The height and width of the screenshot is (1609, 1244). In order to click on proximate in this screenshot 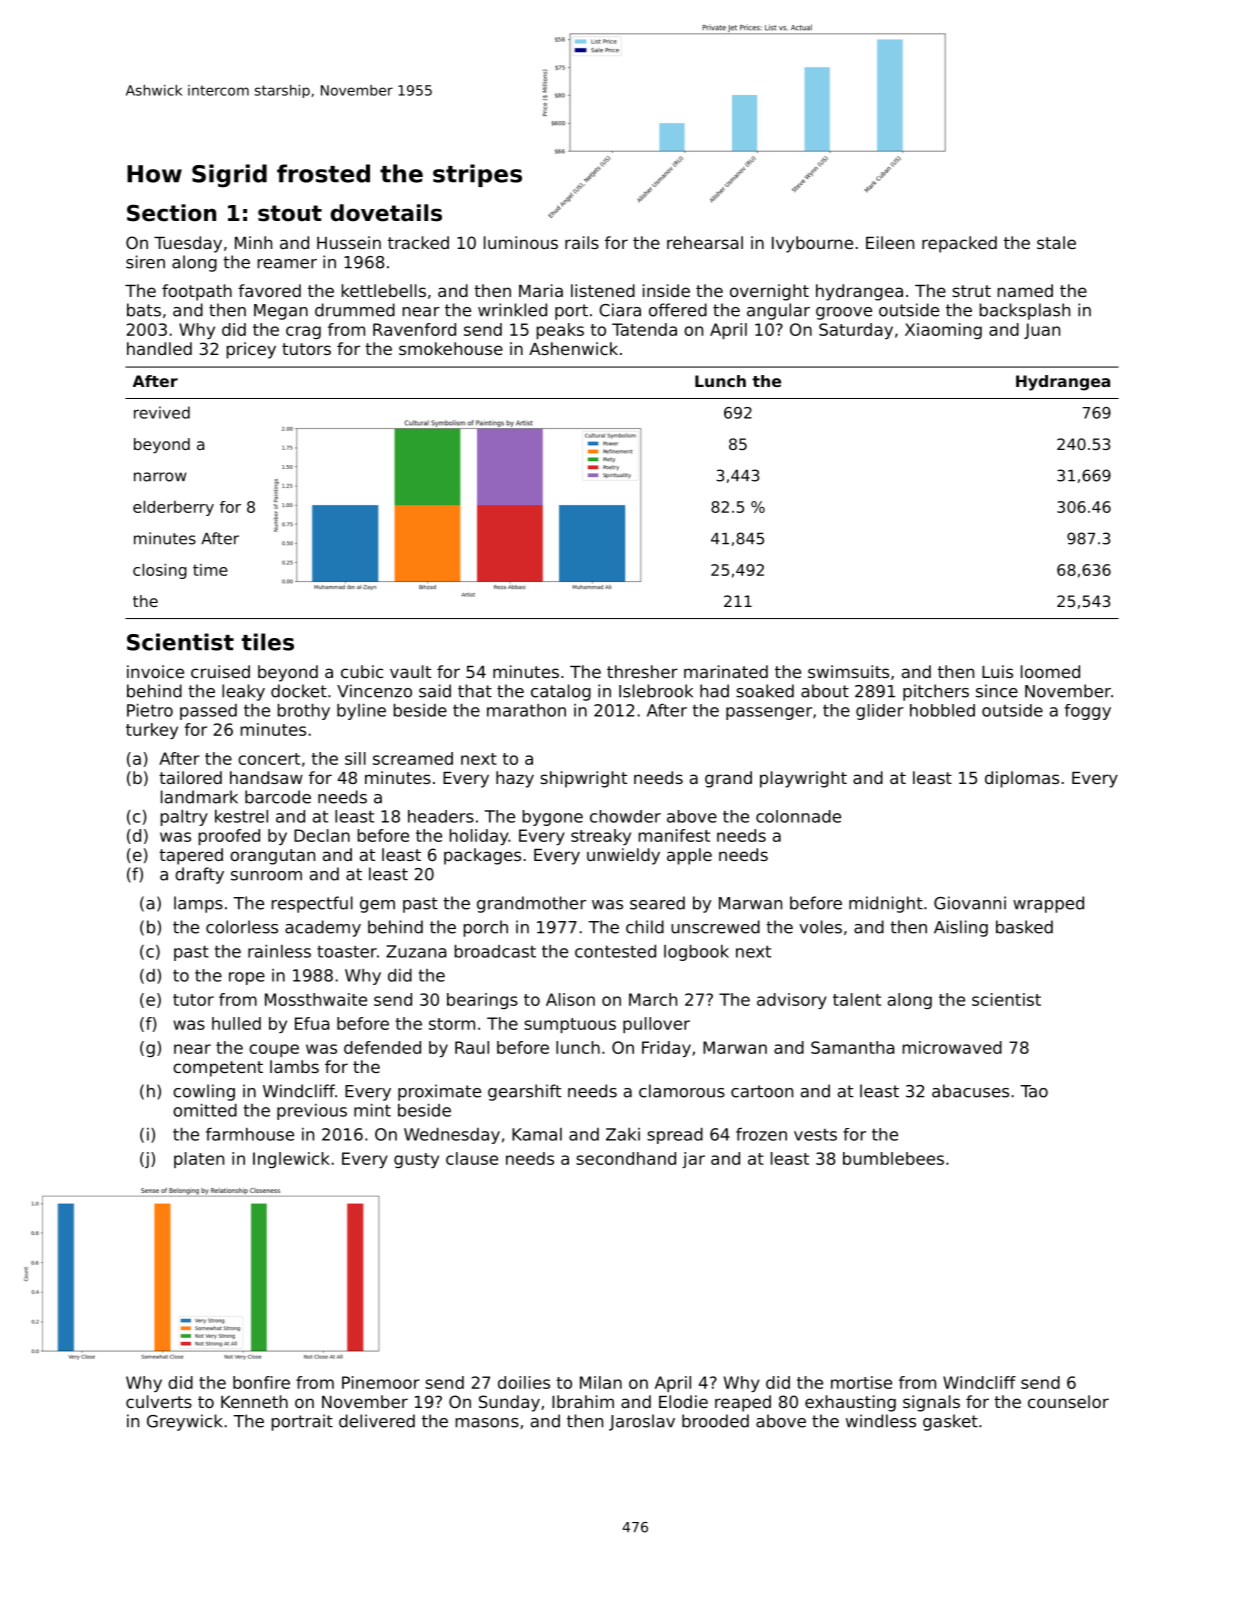, I will do `click(439, 1092)`.
